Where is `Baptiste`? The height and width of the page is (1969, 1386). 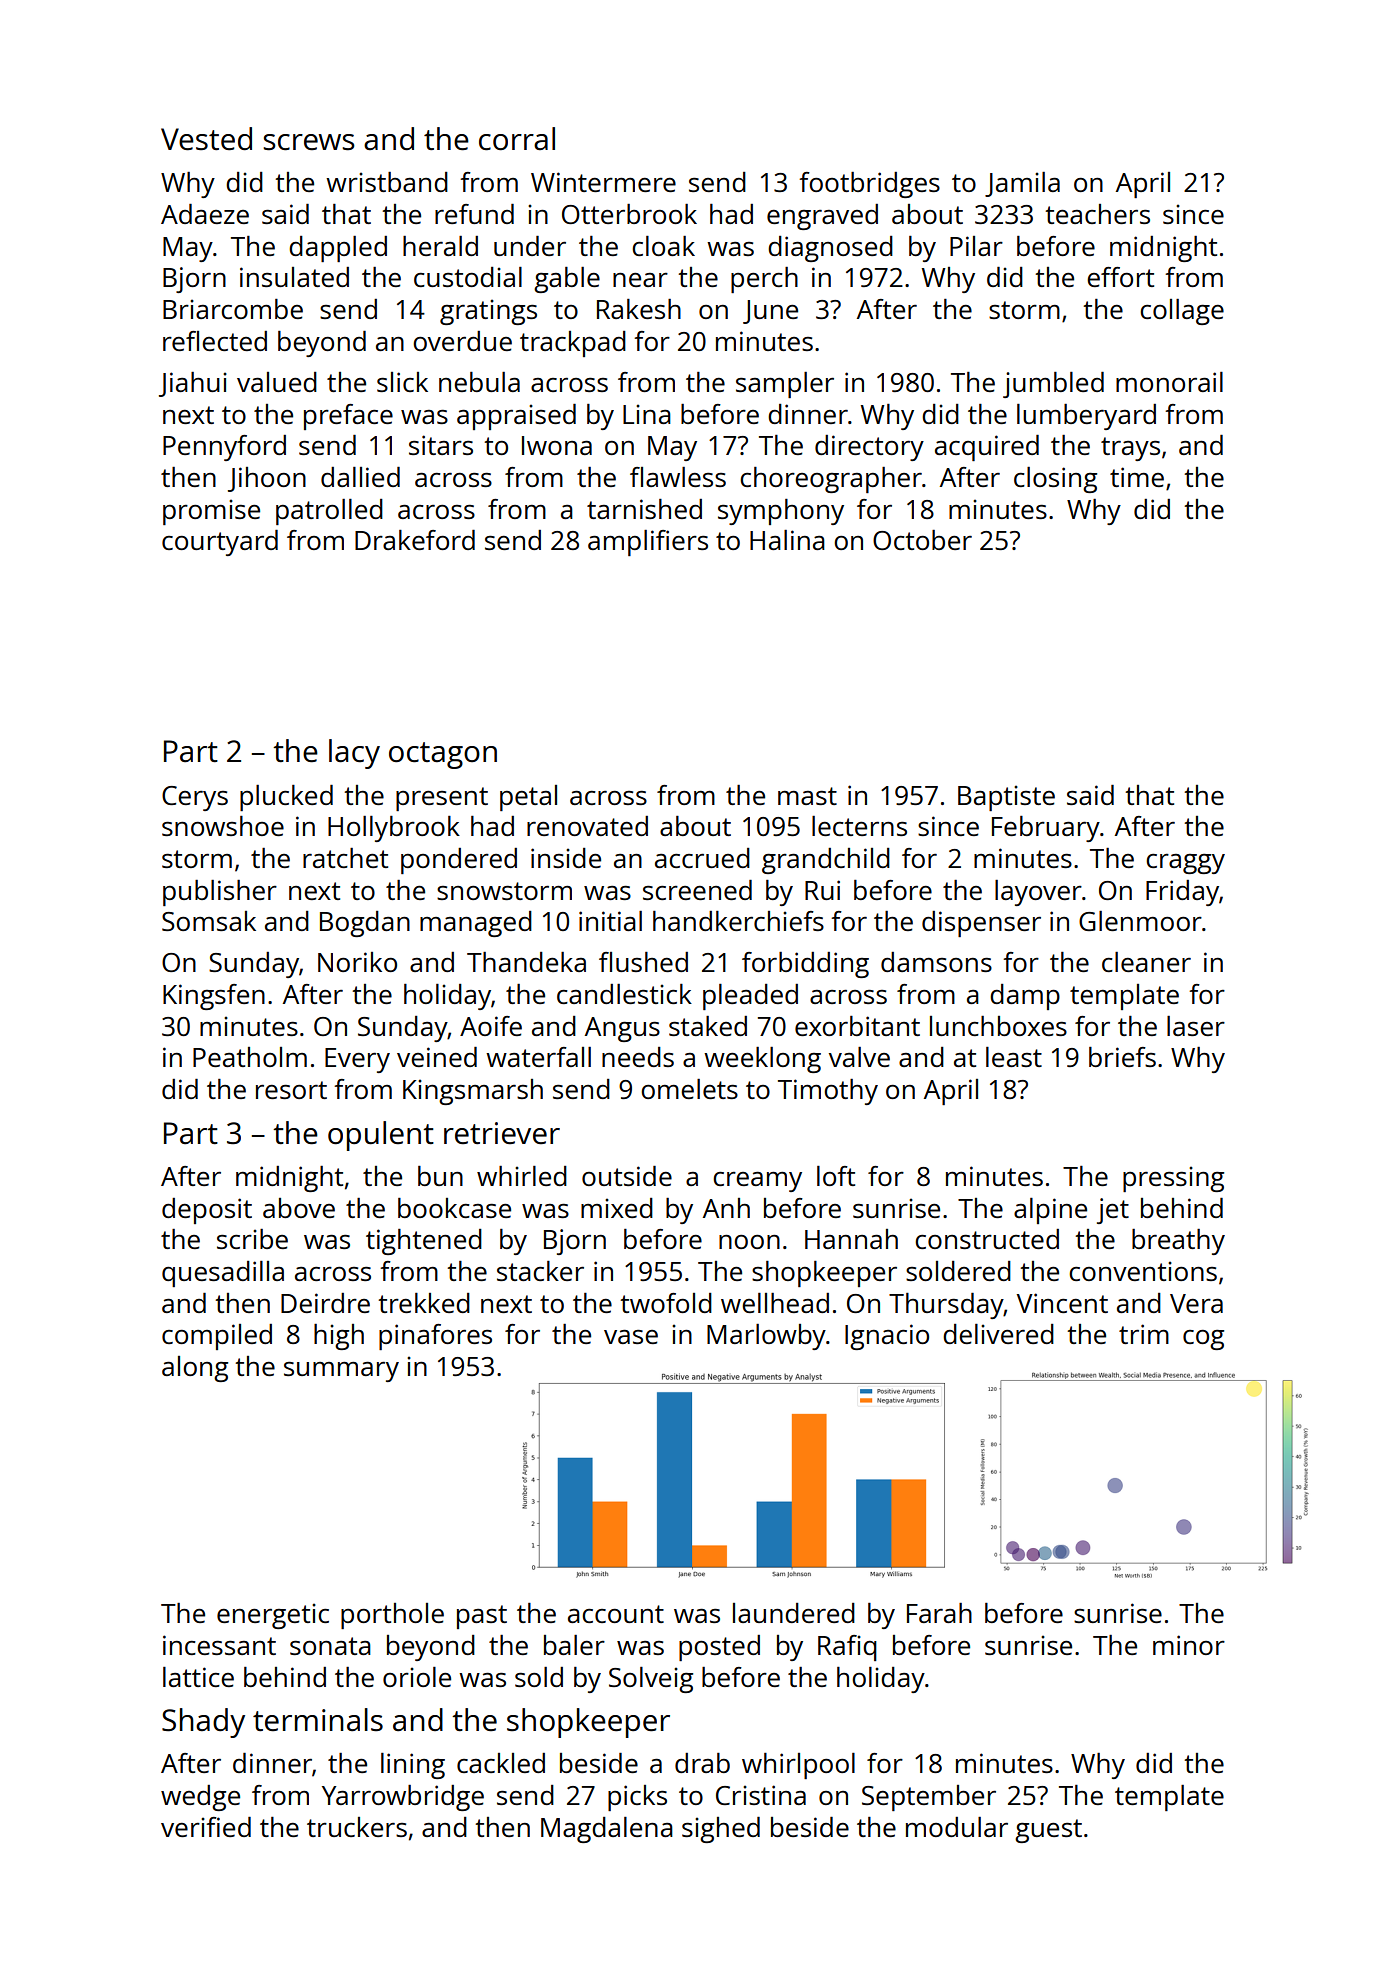
Baptiste is located at coordinates (1006, 798).
